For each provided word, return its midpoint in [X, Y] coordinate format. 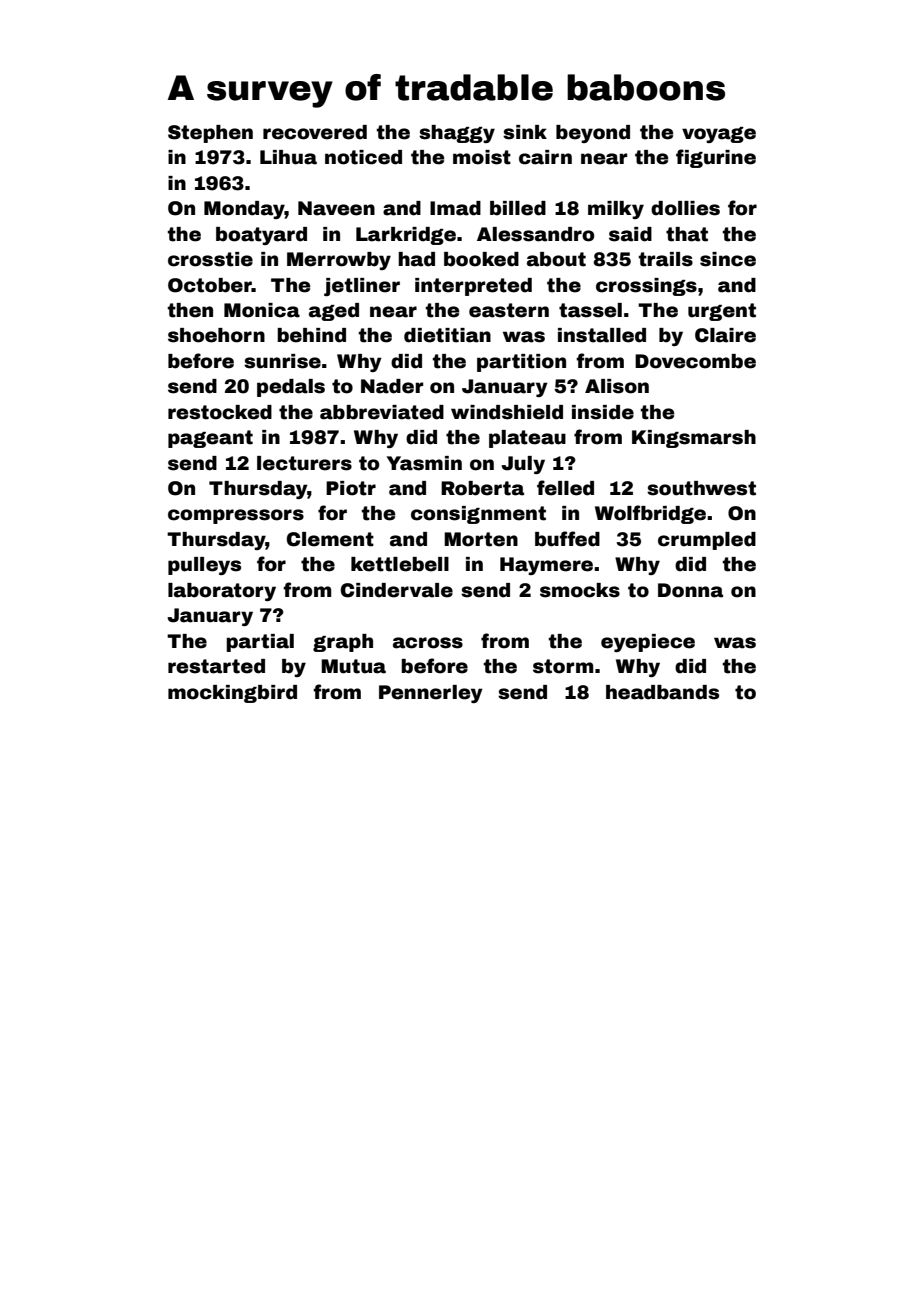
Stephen [210, 134]
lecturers [304, 463]
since [728, 259]
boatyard [261, 236]
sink [525, 132]
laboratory [222, 592]
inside [603, 412]
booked [481, 259]
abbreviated [382, 412]
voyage [719, 135]
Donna [690, 590]
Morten [481, 539]
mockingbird [232, 694]
